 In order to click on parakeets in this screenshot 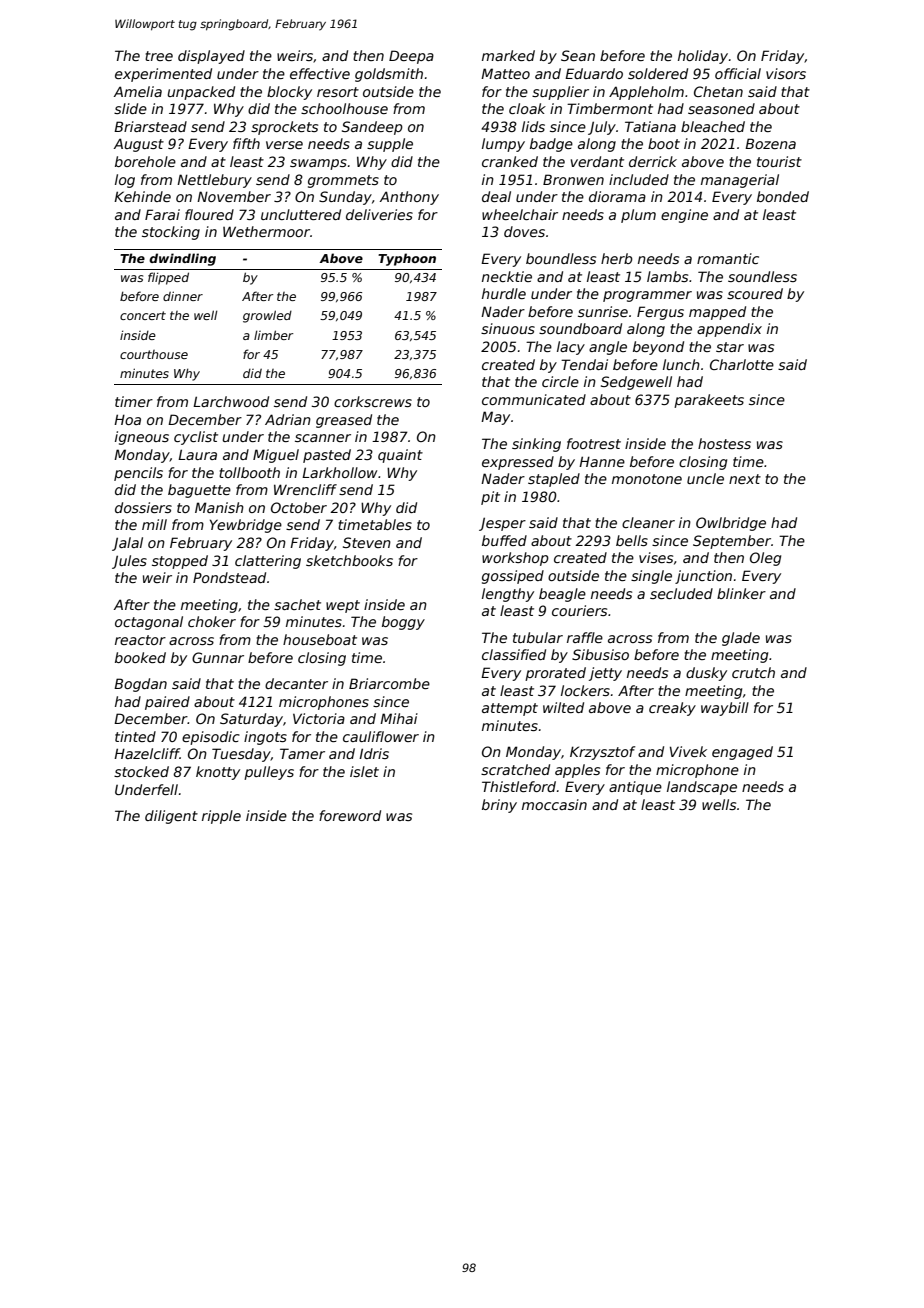, I will do `click(709, 401)`.
